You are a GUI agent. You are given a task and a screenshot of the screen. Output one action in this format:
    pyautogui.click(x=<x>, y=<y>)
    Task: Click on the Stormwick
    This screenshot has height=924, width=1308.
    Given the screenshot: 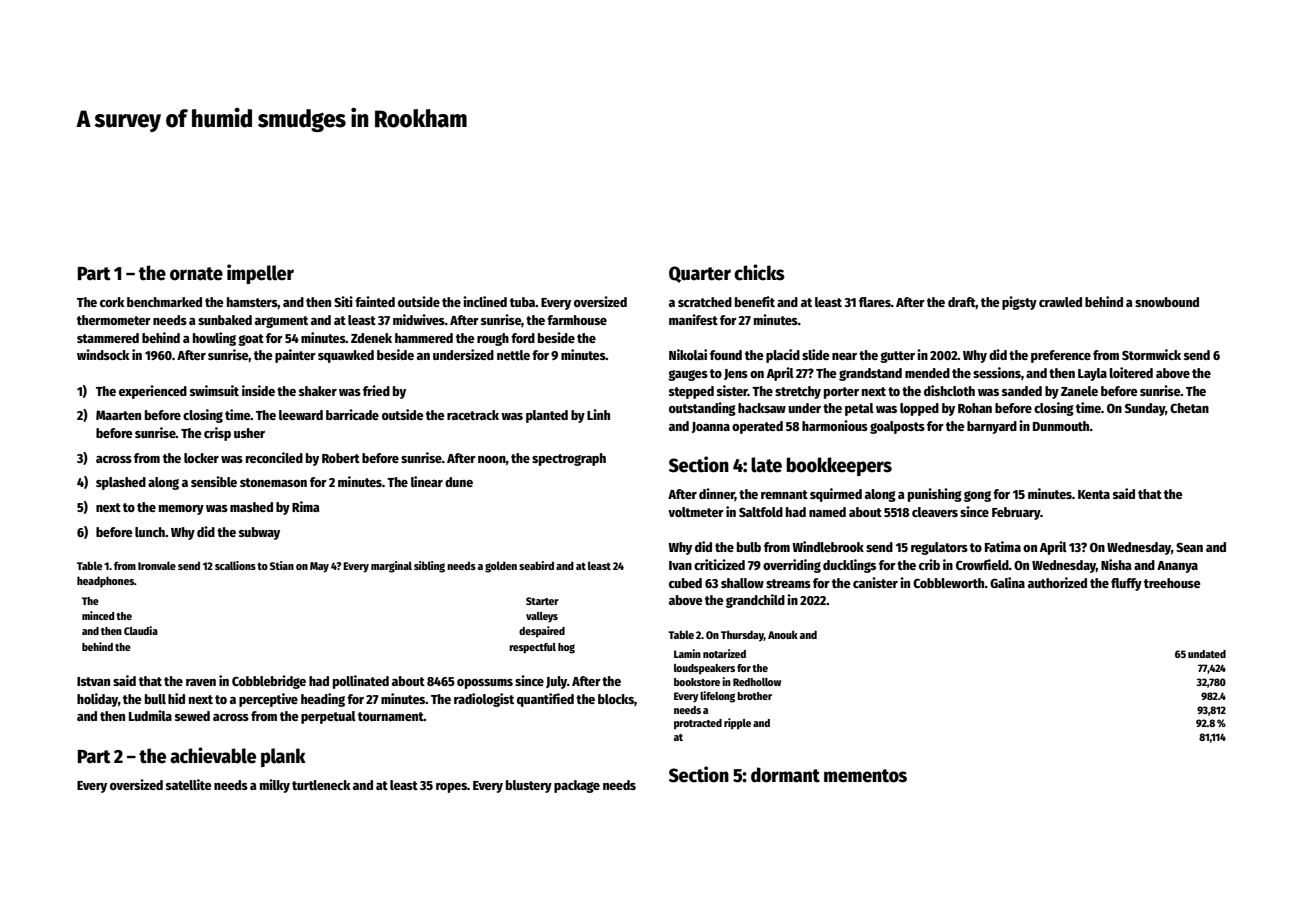 What is the action you would take?
    pyautogui.click(x=1151, y=354)
